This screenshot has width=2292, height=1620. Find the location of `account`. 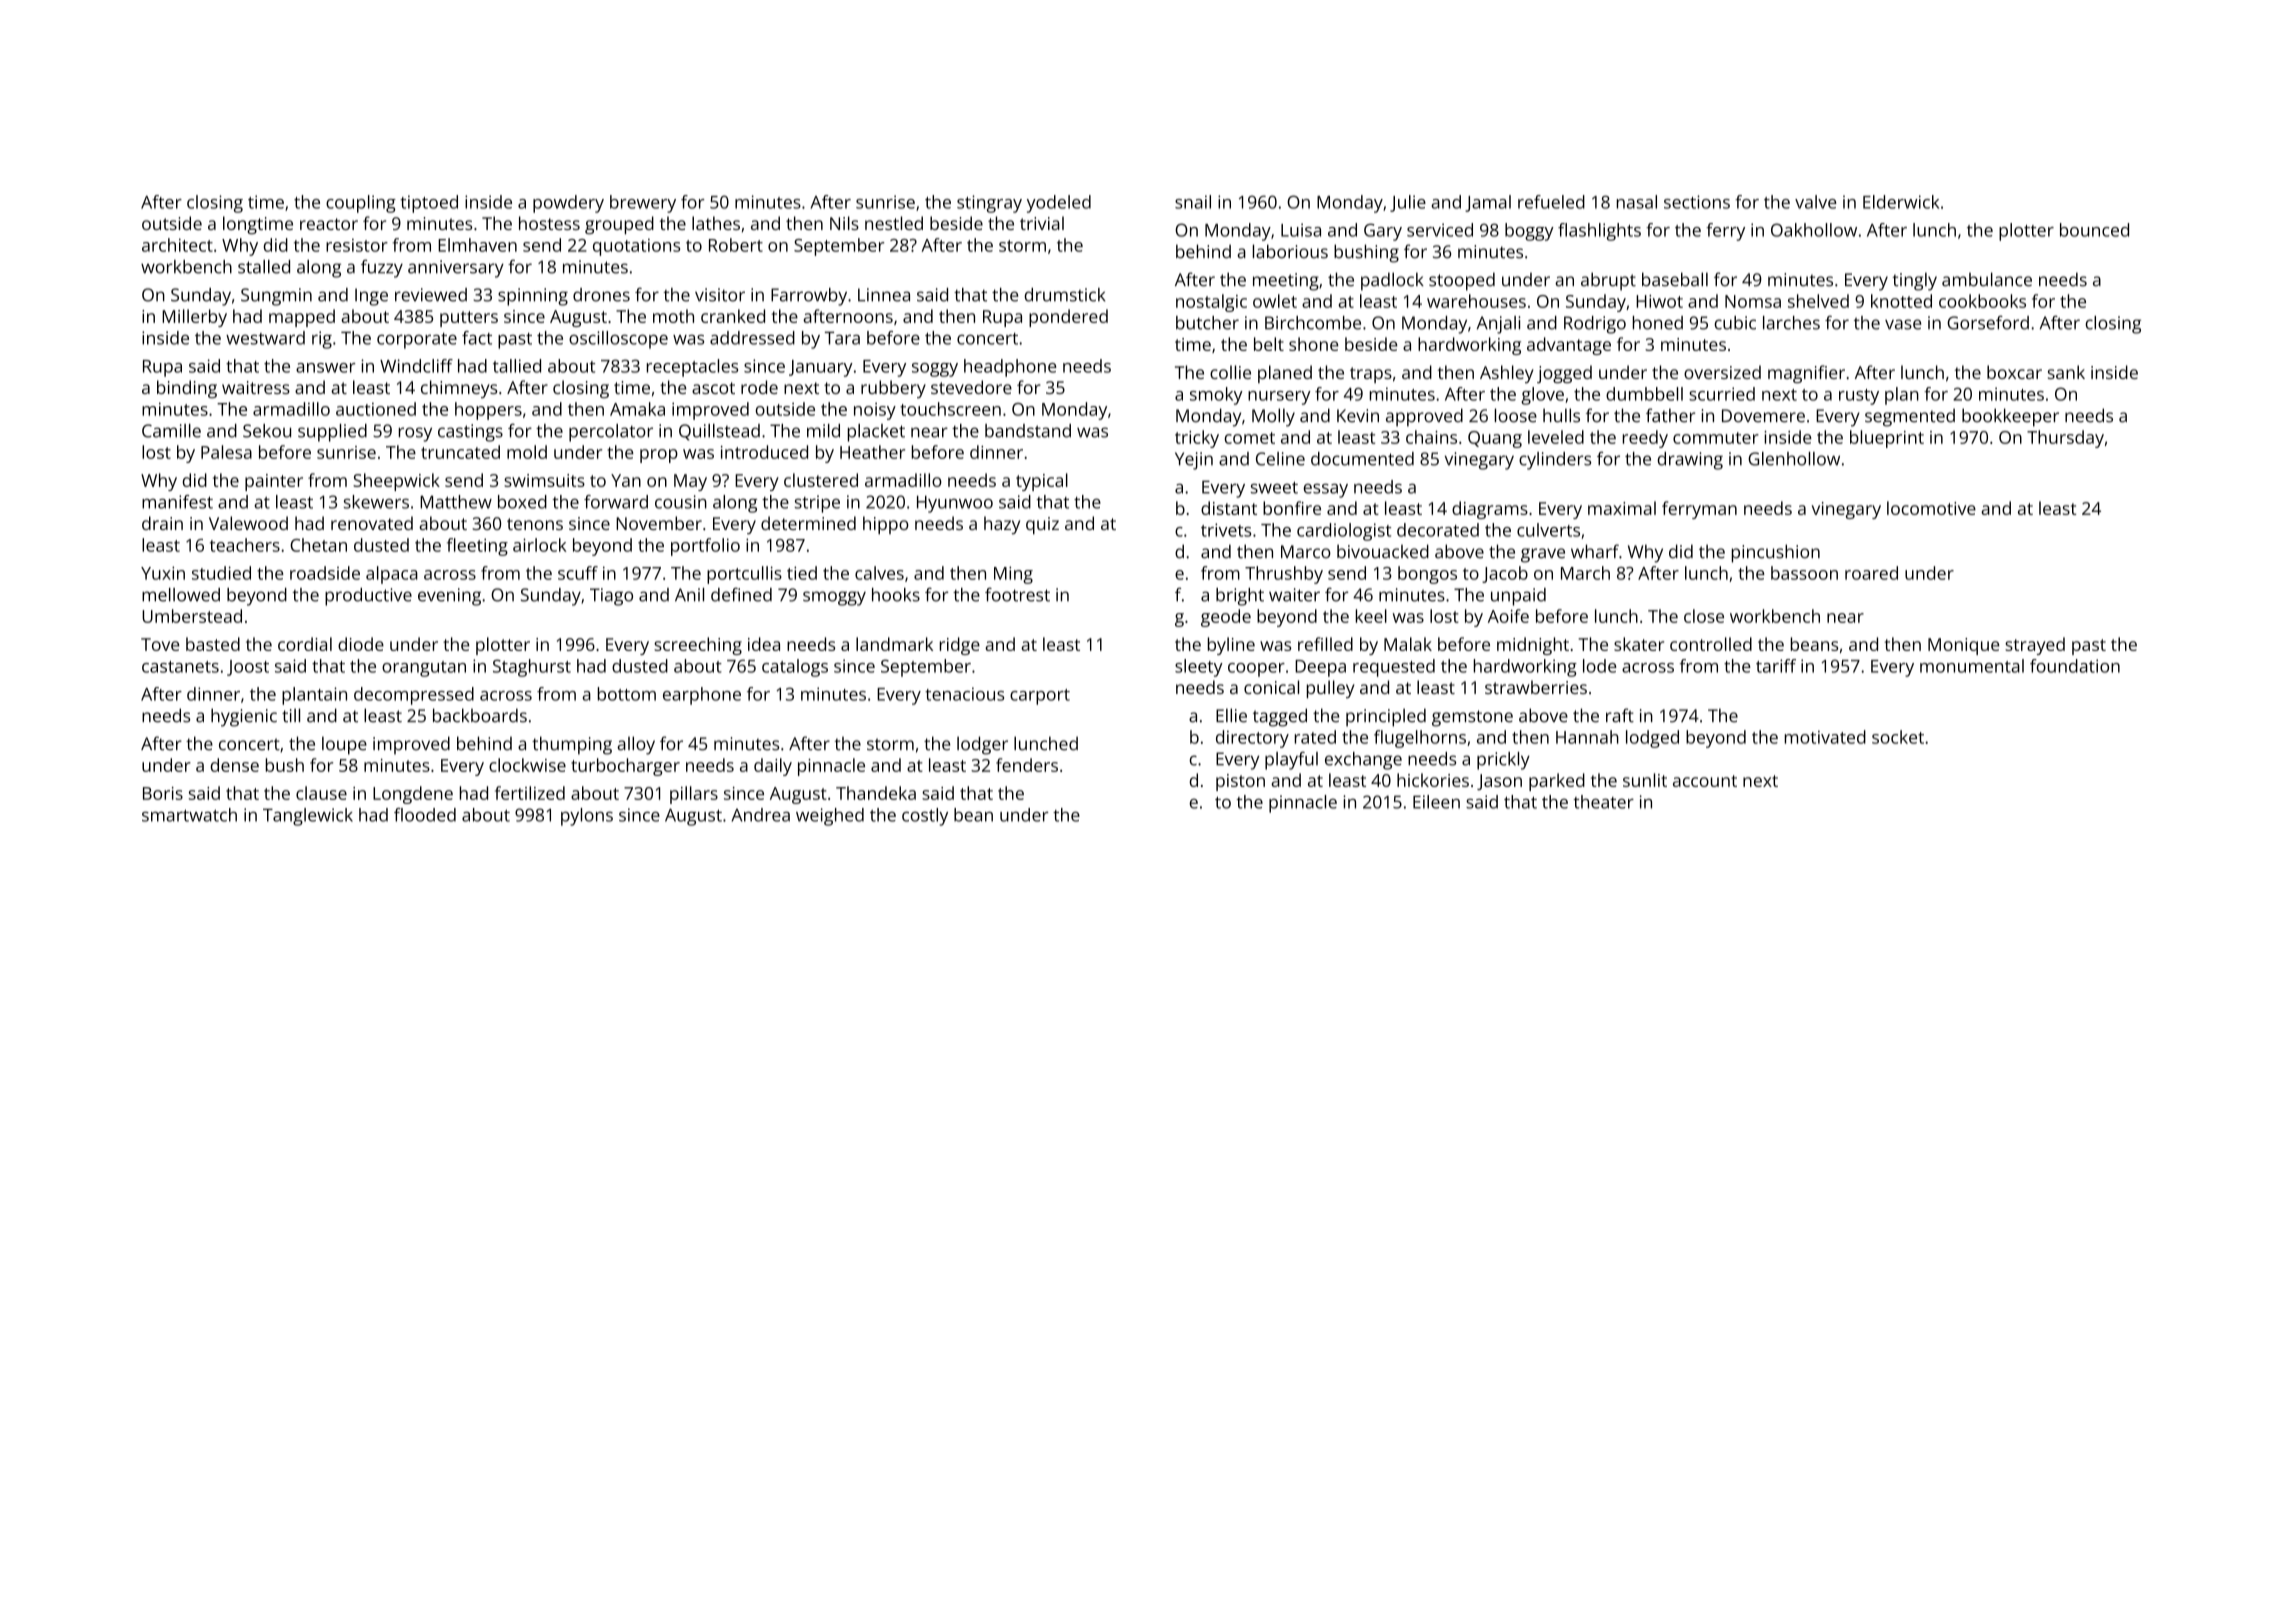

account is located at coordinates (1705, 781).
